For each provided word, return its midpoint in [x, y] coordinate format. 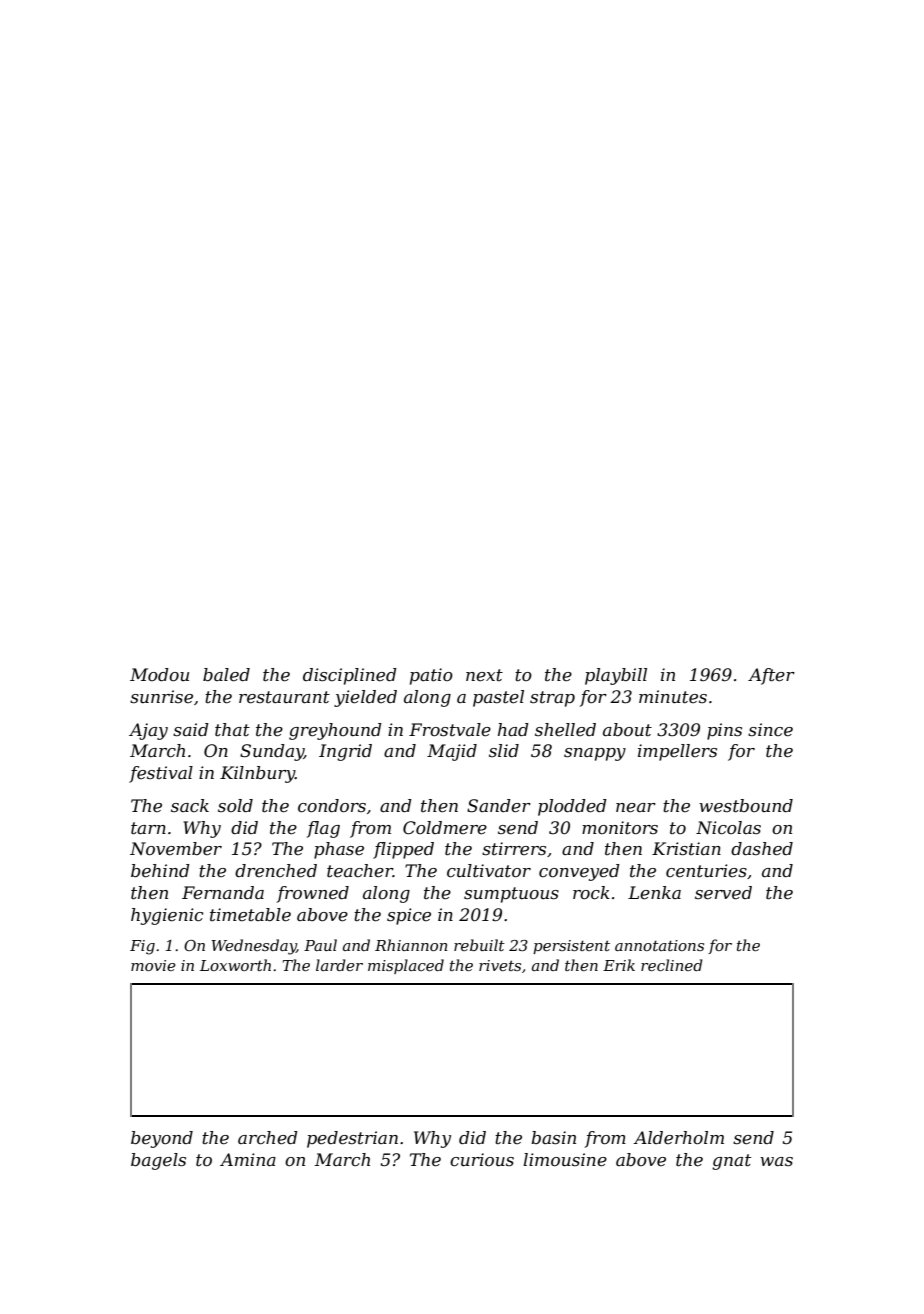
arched [268, 1138]
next [484, 675]
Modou [159, 674]
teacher [360, 871]
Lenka [654, 893]
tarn [148, 828]
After [771, 676]
